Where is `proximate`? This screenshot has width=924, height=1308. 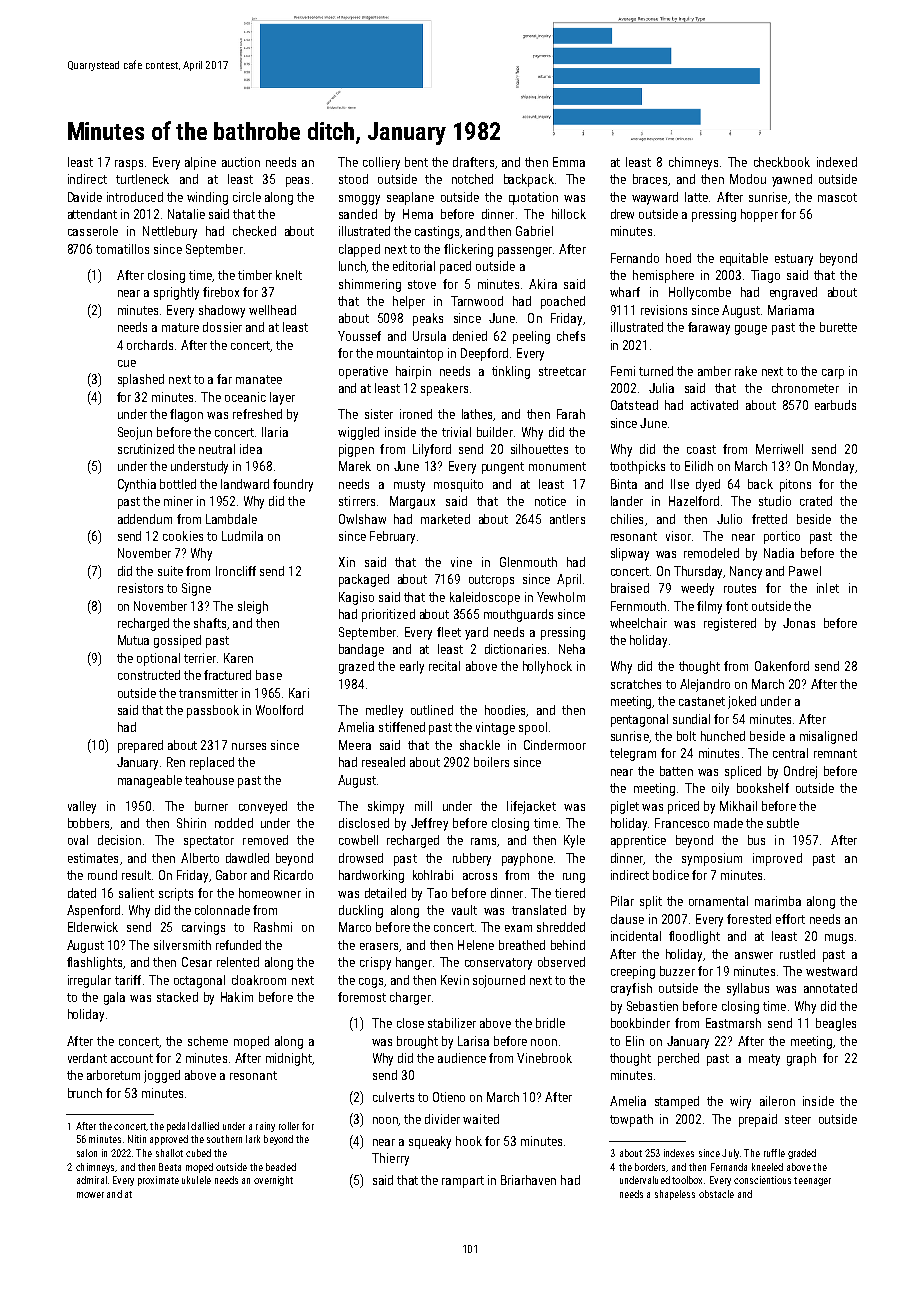 proximate is located at coordinates (158, 1181).
